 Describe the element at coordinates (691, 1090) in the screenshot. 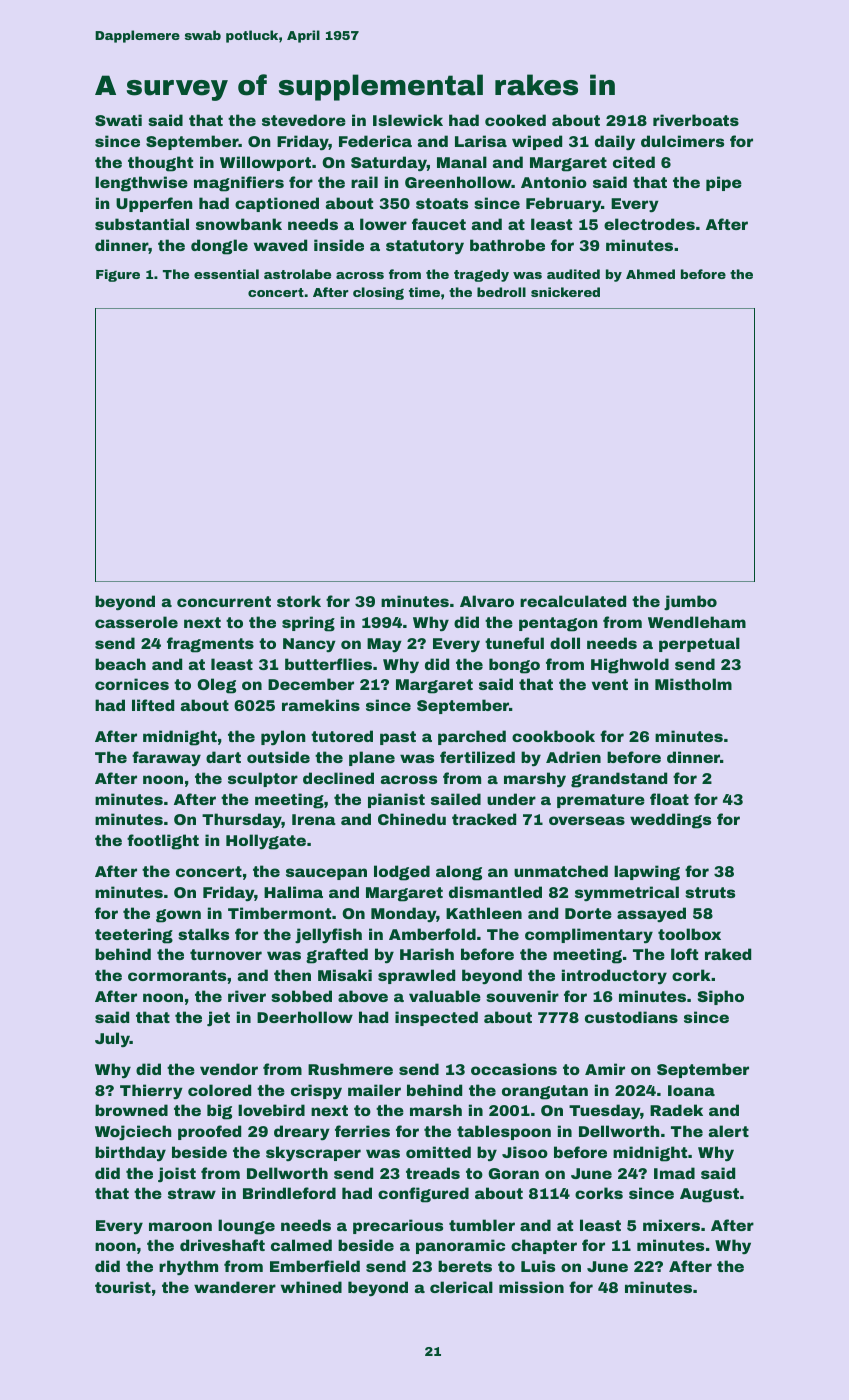

I see `Ioana` at that location.
